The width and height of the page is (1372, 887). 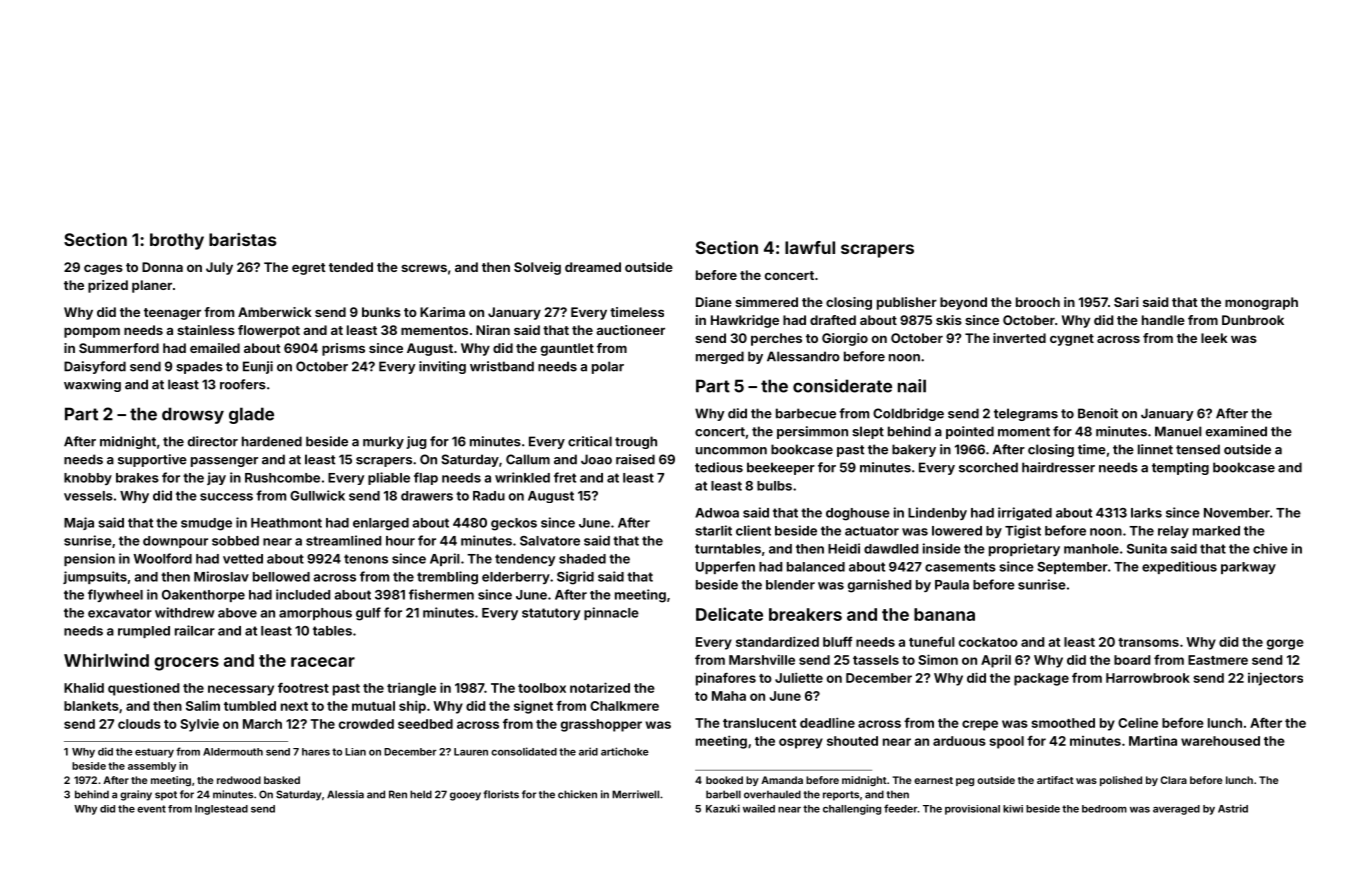 What do you see at coordinates (345, 794) in the page?
I see `Alessia` at bounding box center [345, 794].
